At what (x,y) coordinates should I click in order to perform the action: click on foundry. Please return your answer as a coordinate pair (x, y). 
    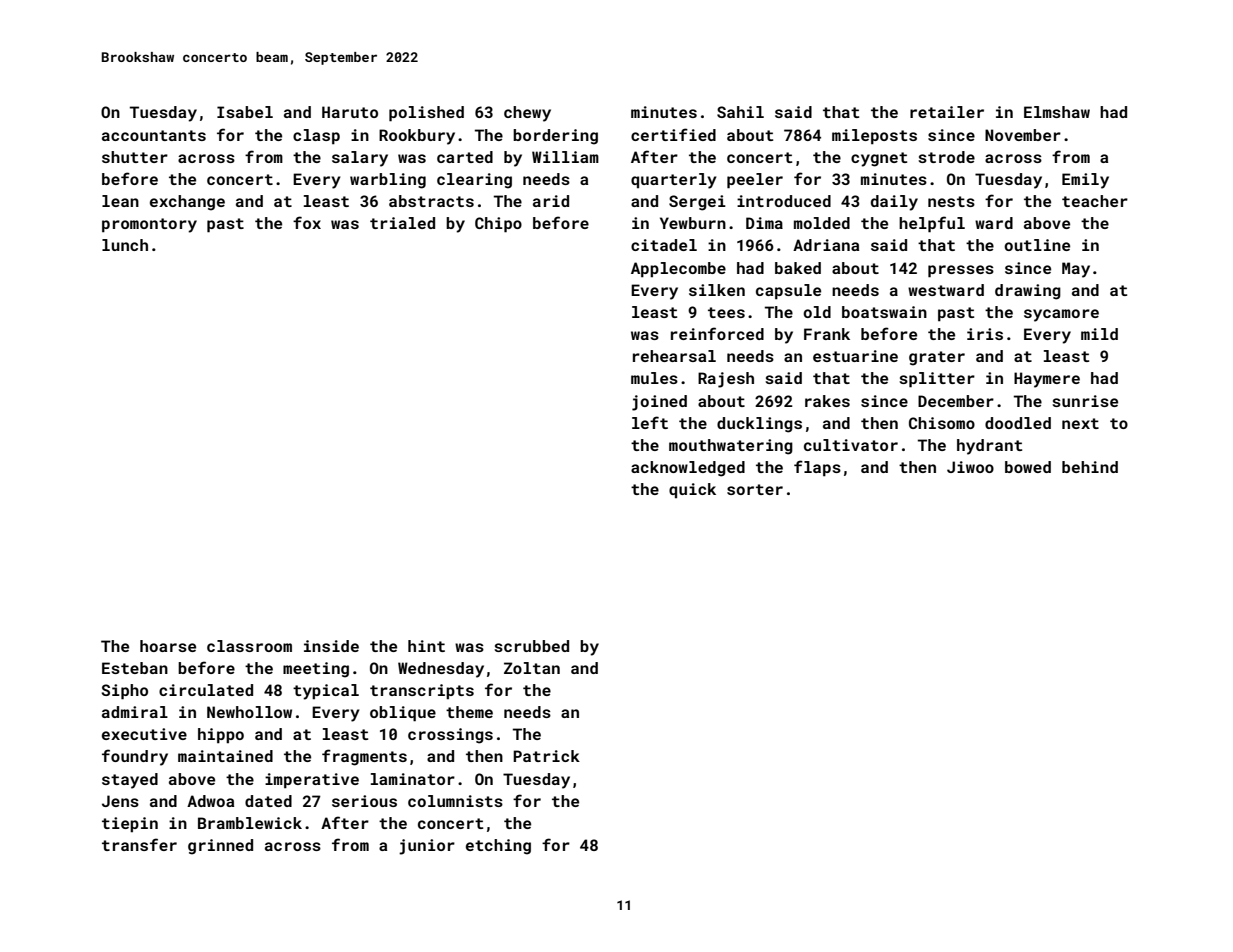
    Looking at the image, I should click on (135, 757).
